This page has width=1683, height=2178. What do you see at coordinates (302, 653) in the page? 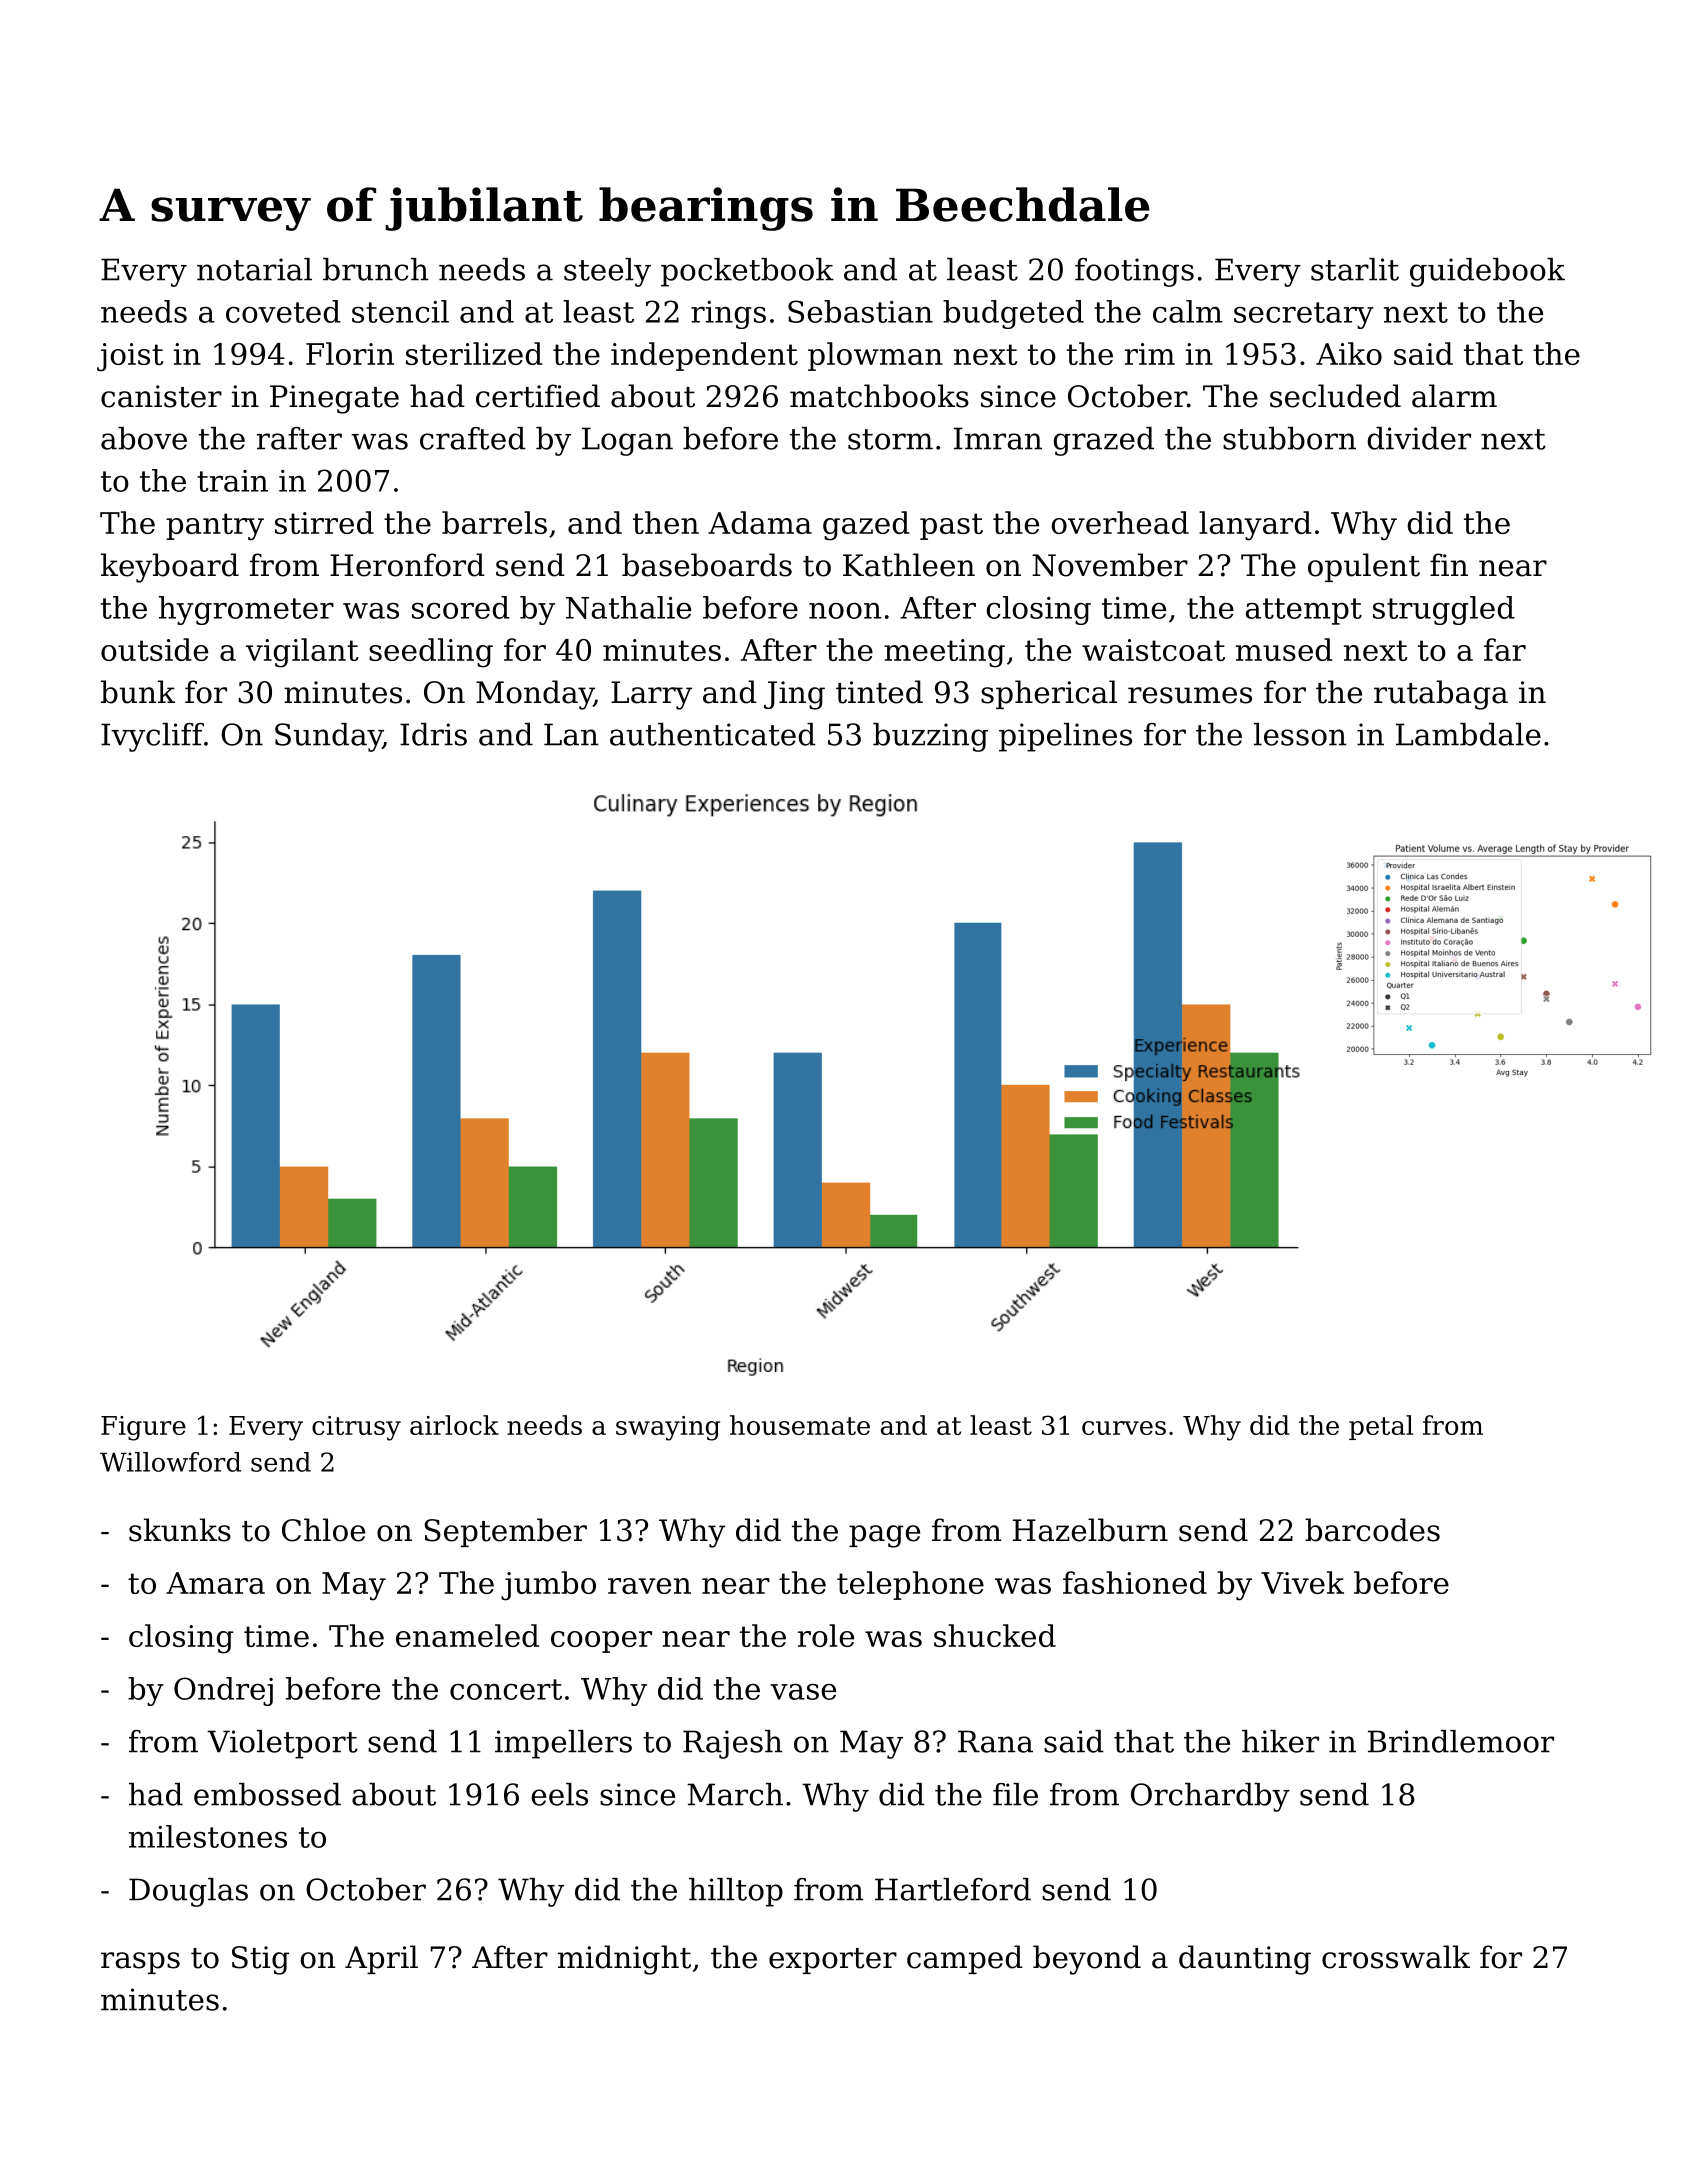
I see `vigilant` at bounding box center [302, 653].
